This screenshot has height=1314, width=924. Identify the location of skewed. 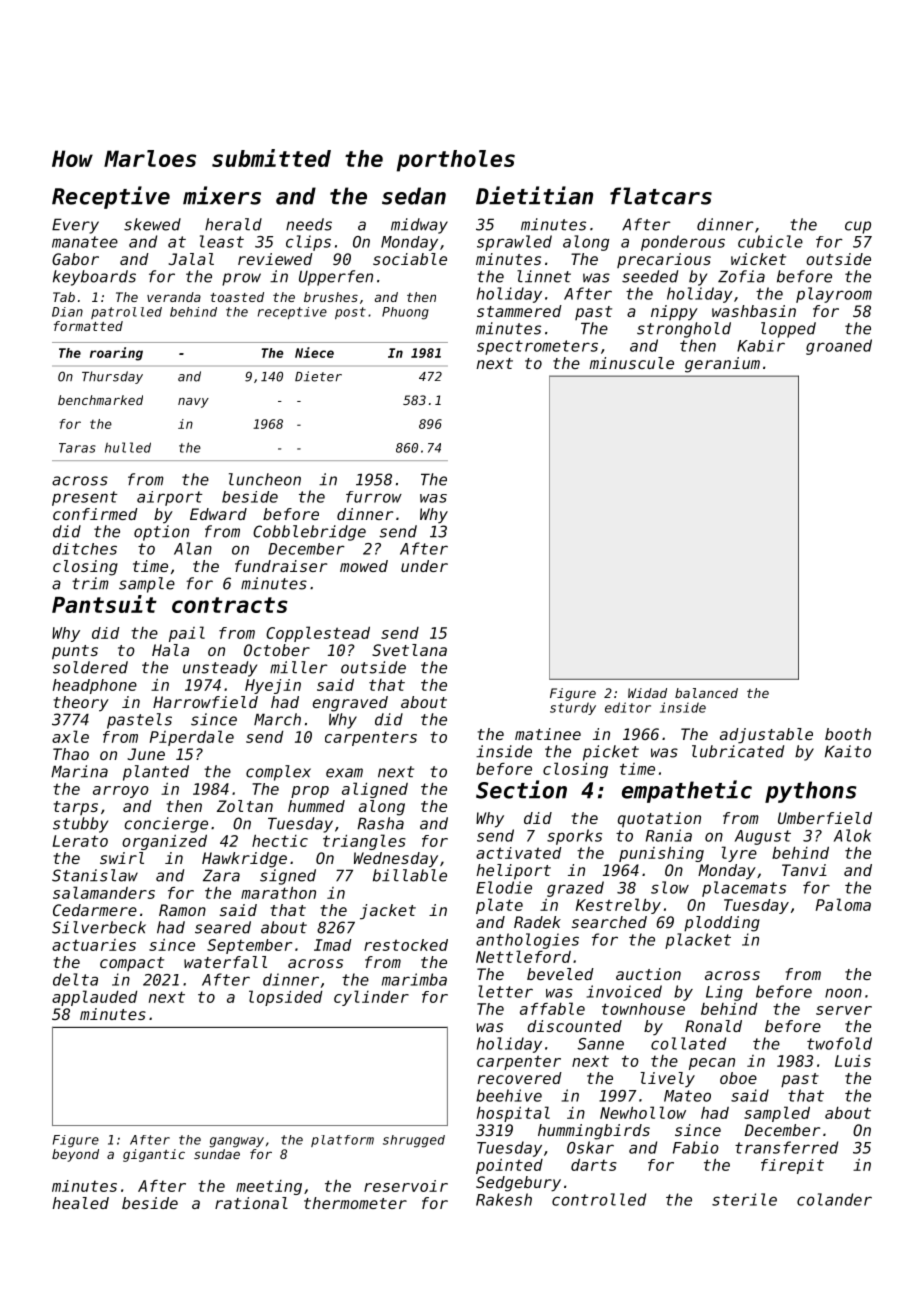
(152, 224).
